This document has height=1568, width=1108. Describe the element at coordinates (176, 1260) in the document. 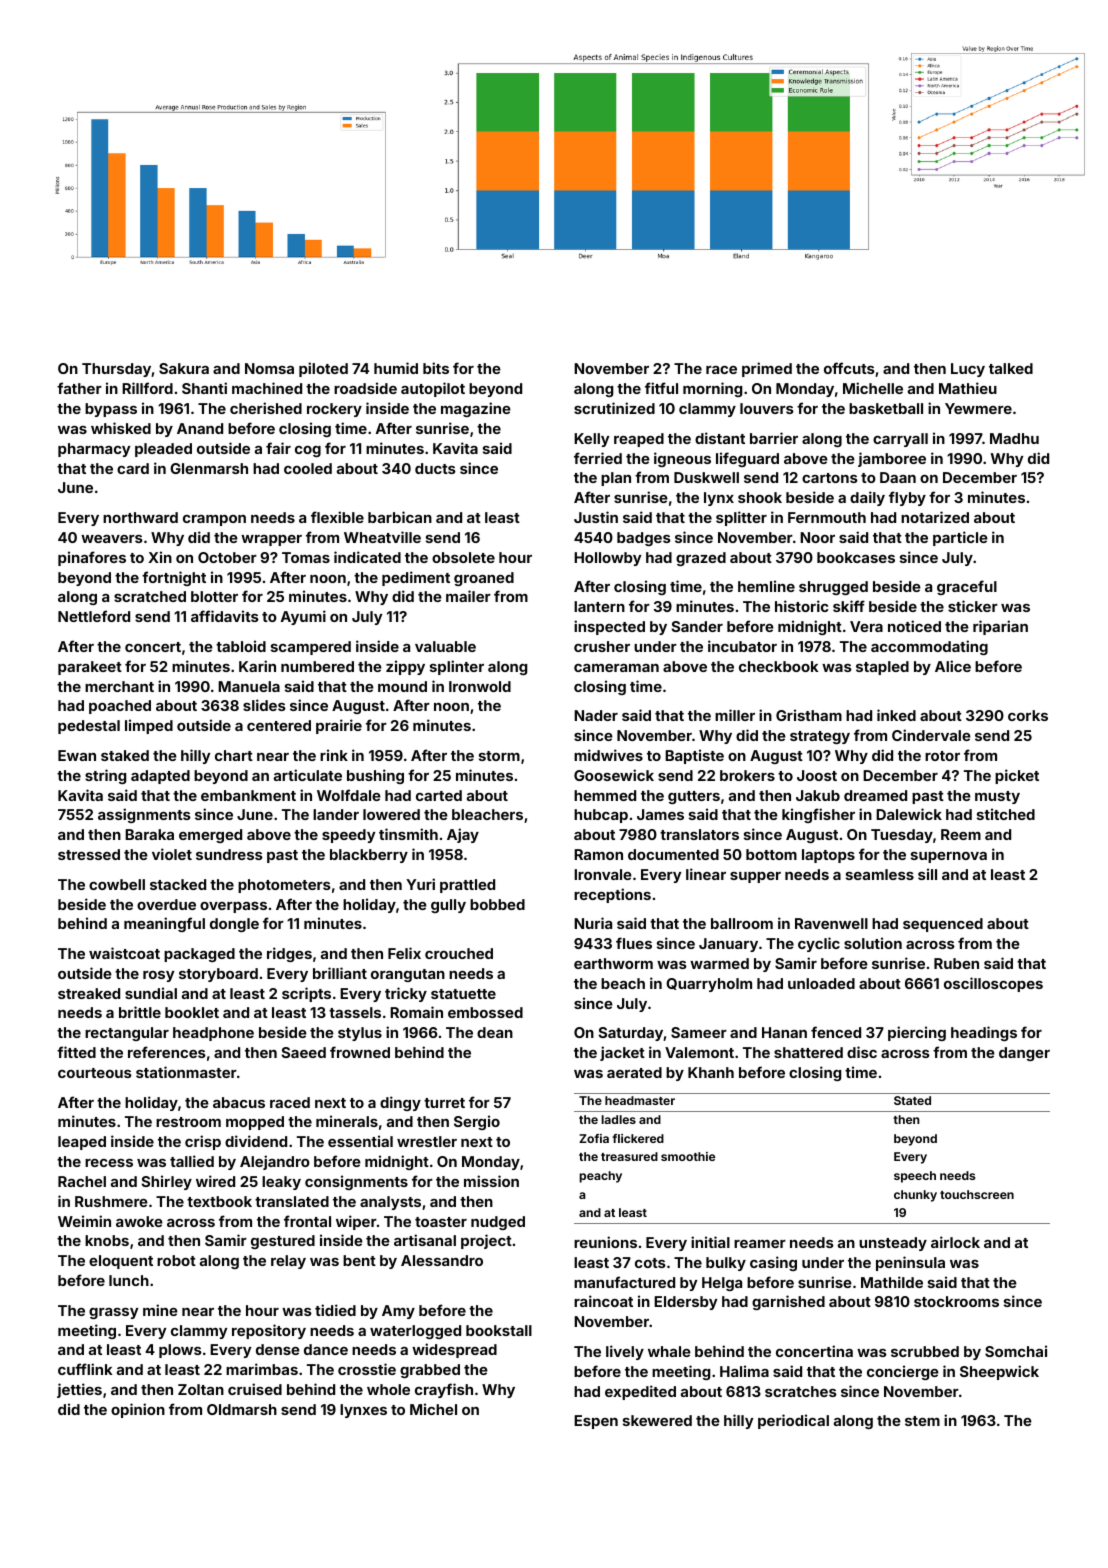

I see `robot` at that location.
